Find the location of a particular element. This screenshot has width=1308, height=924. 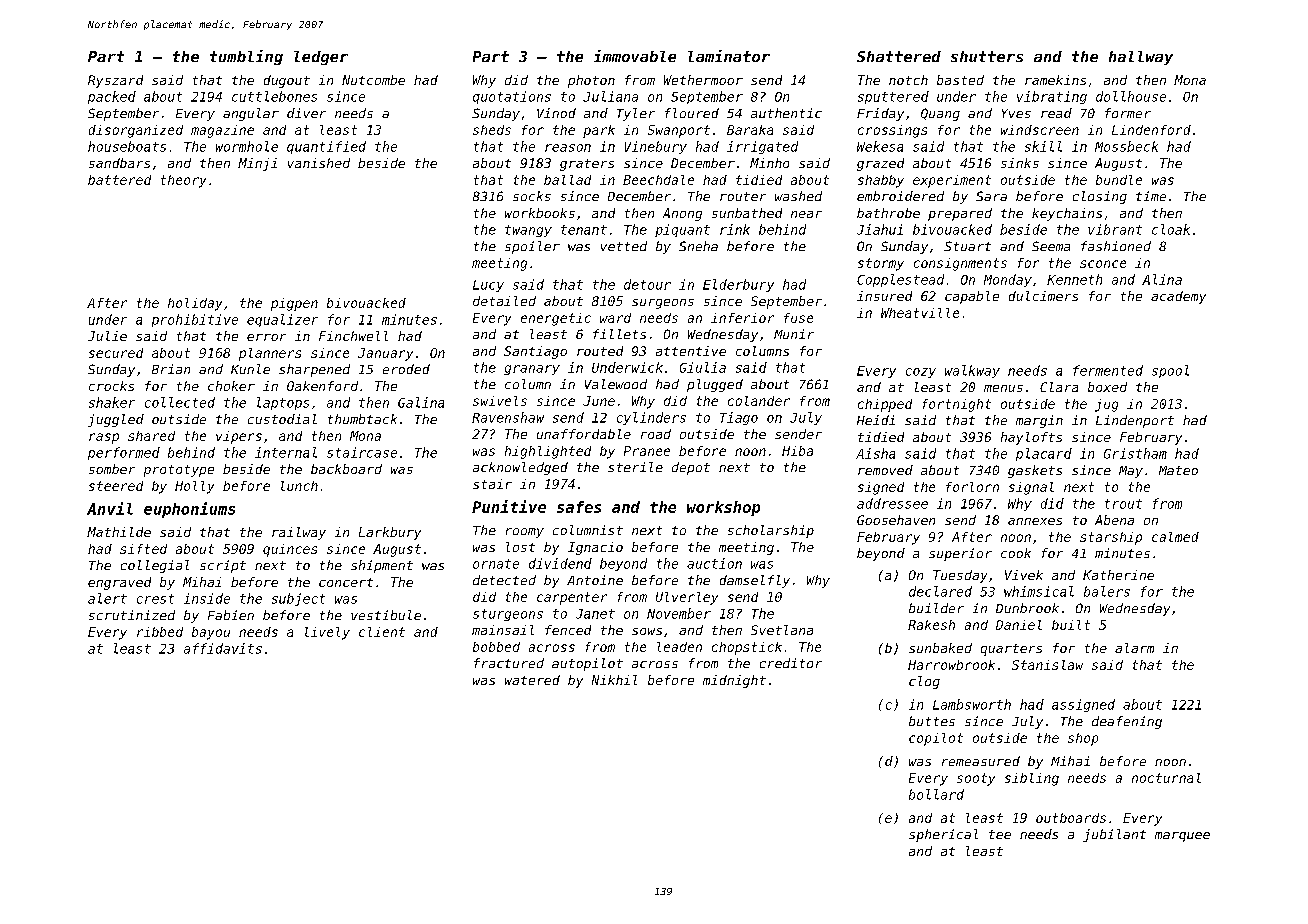

time is located at coordinates (1151, 196).
